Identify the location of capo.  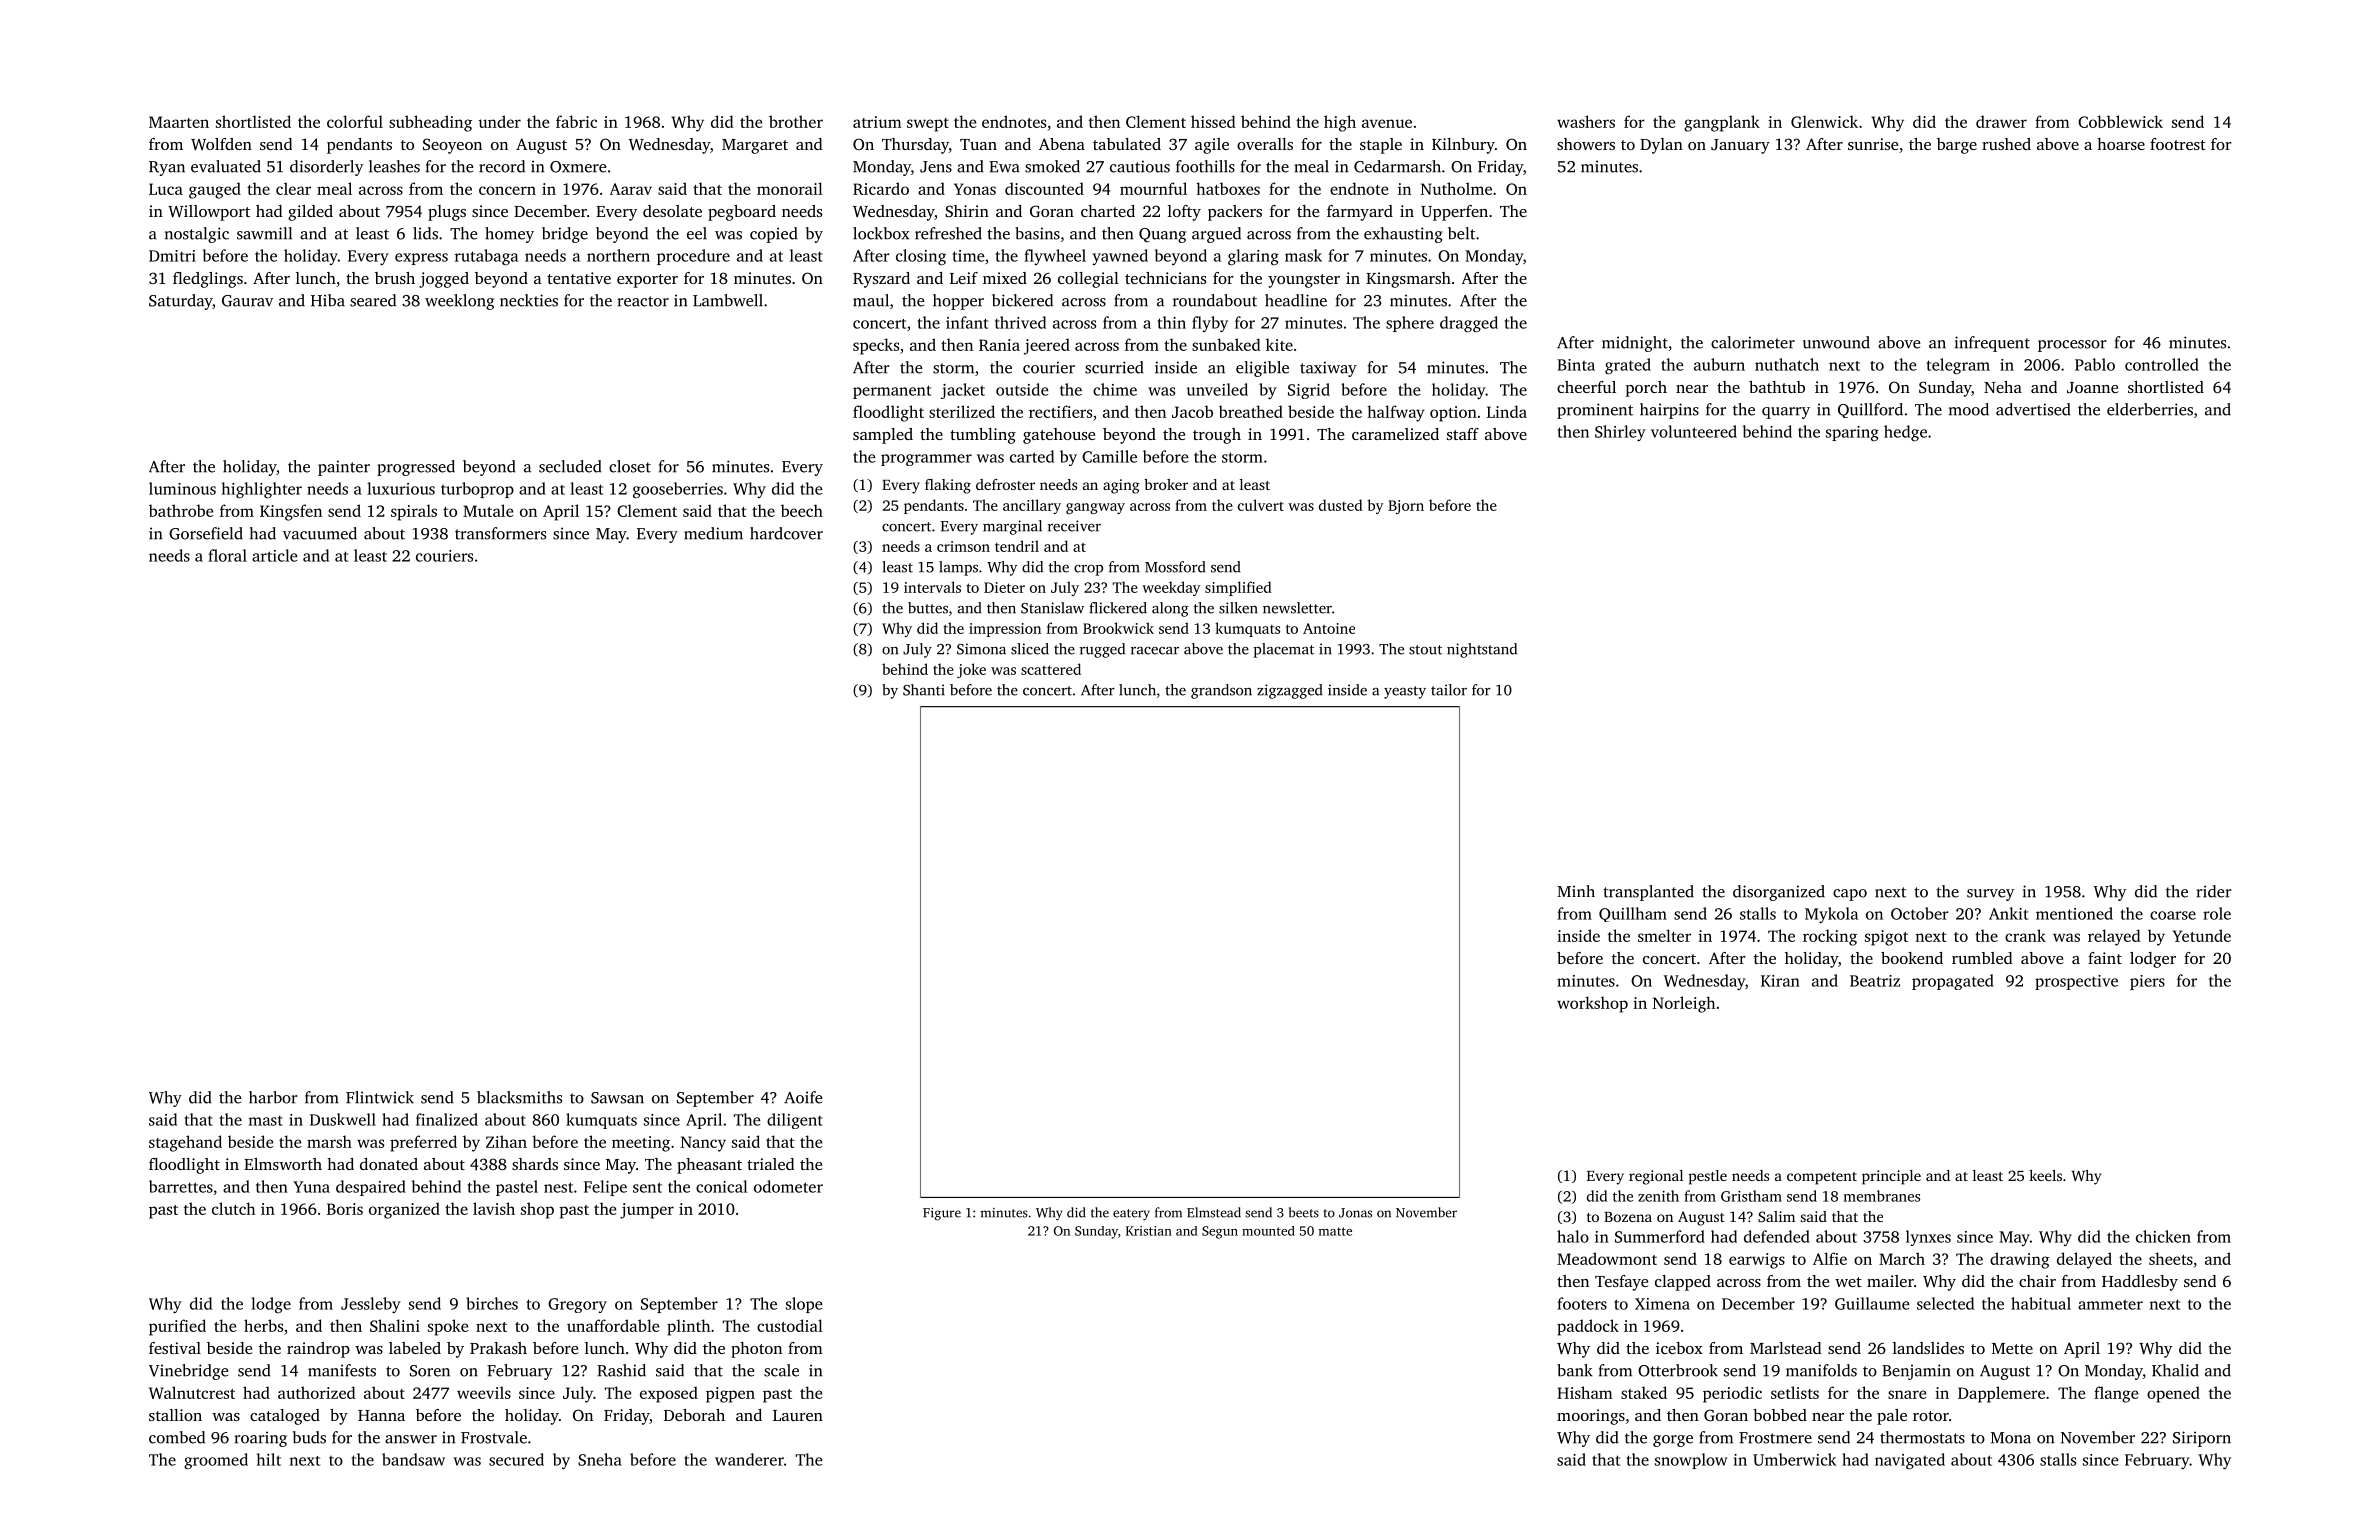
(1850, 895).
